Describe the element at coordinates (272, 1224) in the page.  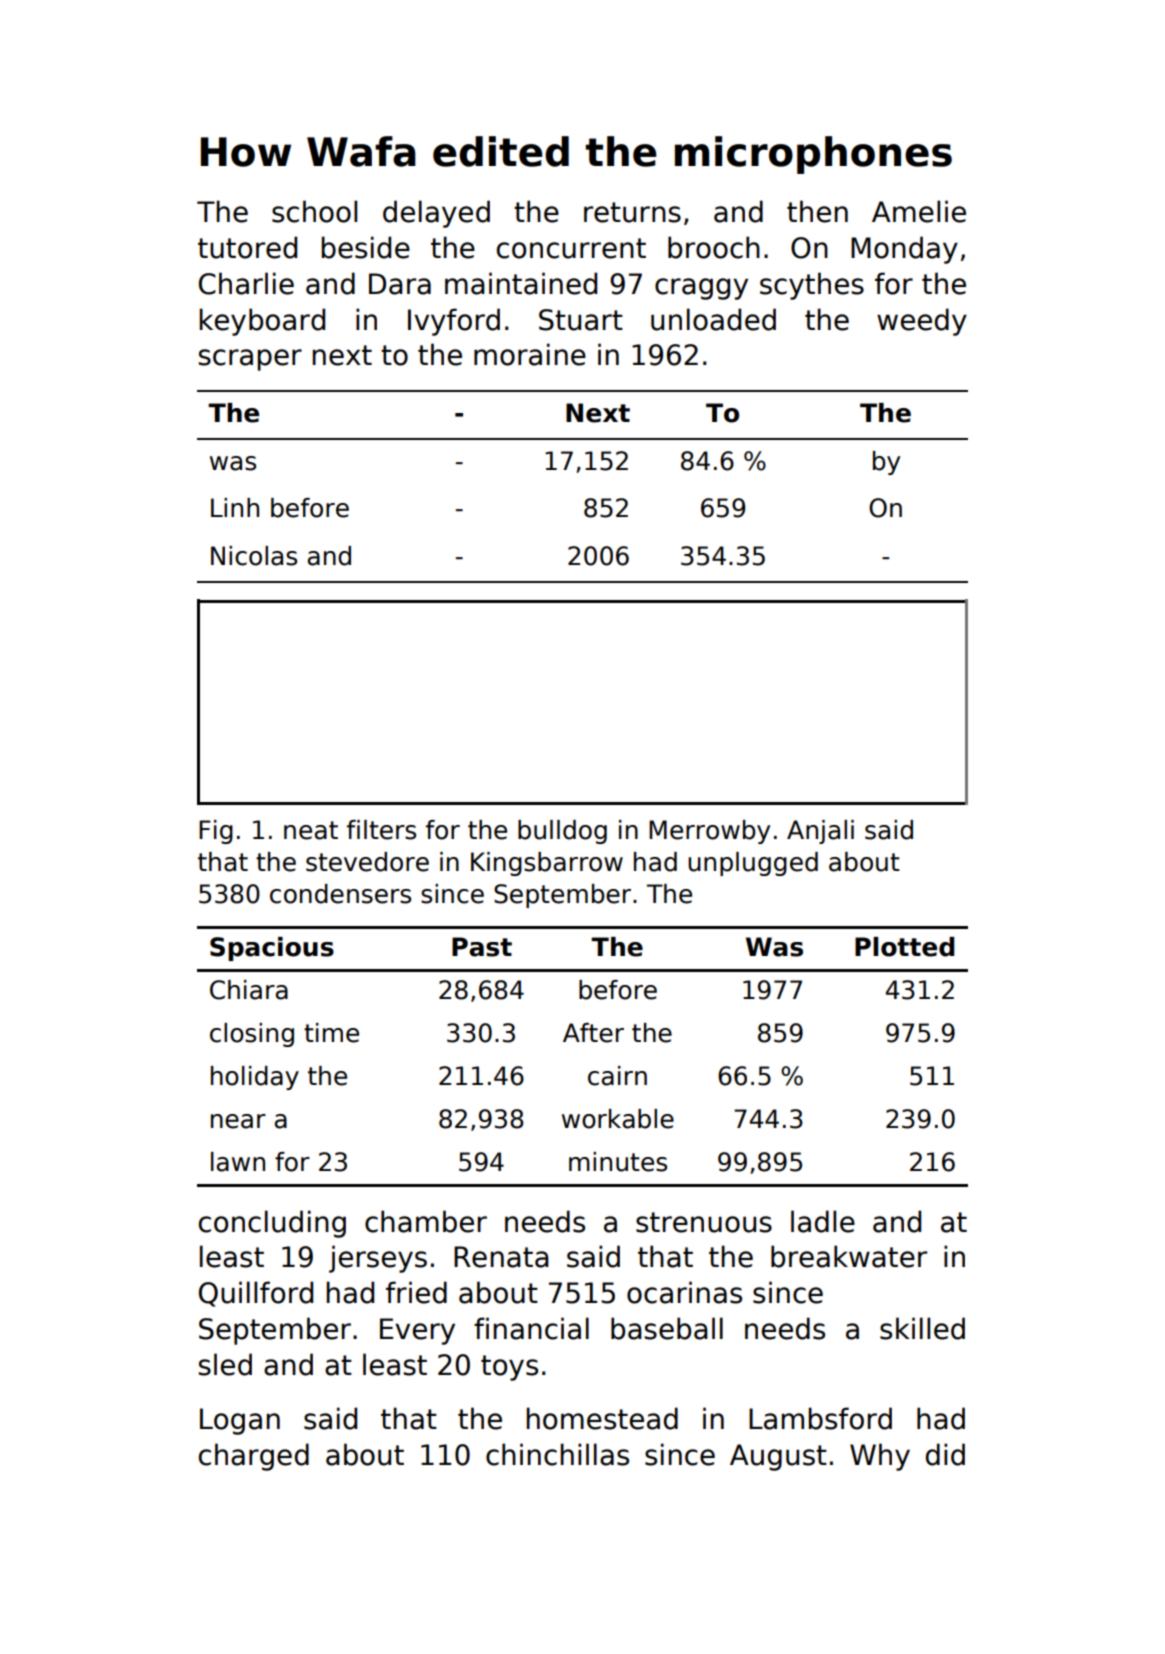
I see `concluding` at that location.
